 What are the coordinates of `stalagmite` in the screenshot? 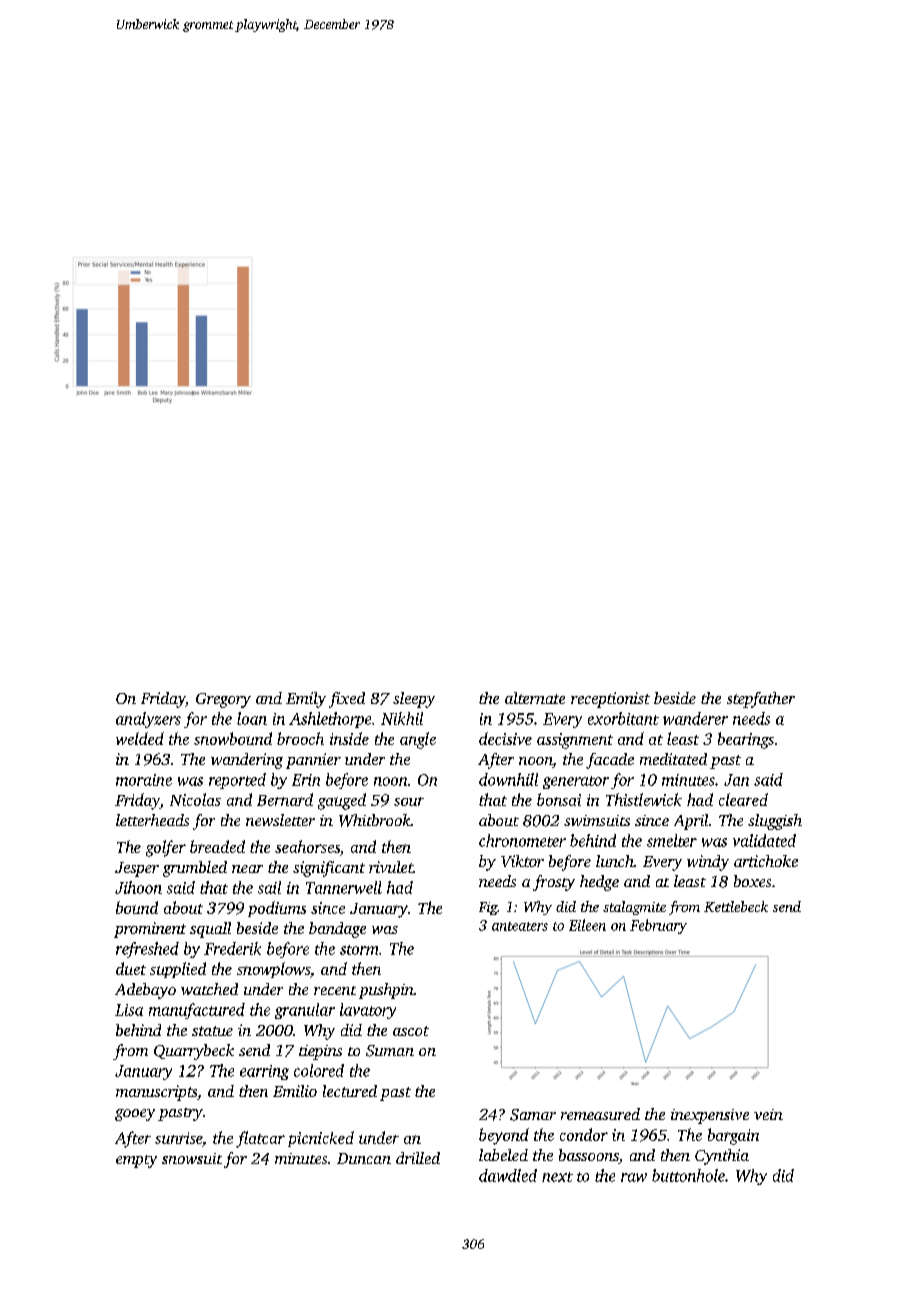 It's located at (634, 908).
